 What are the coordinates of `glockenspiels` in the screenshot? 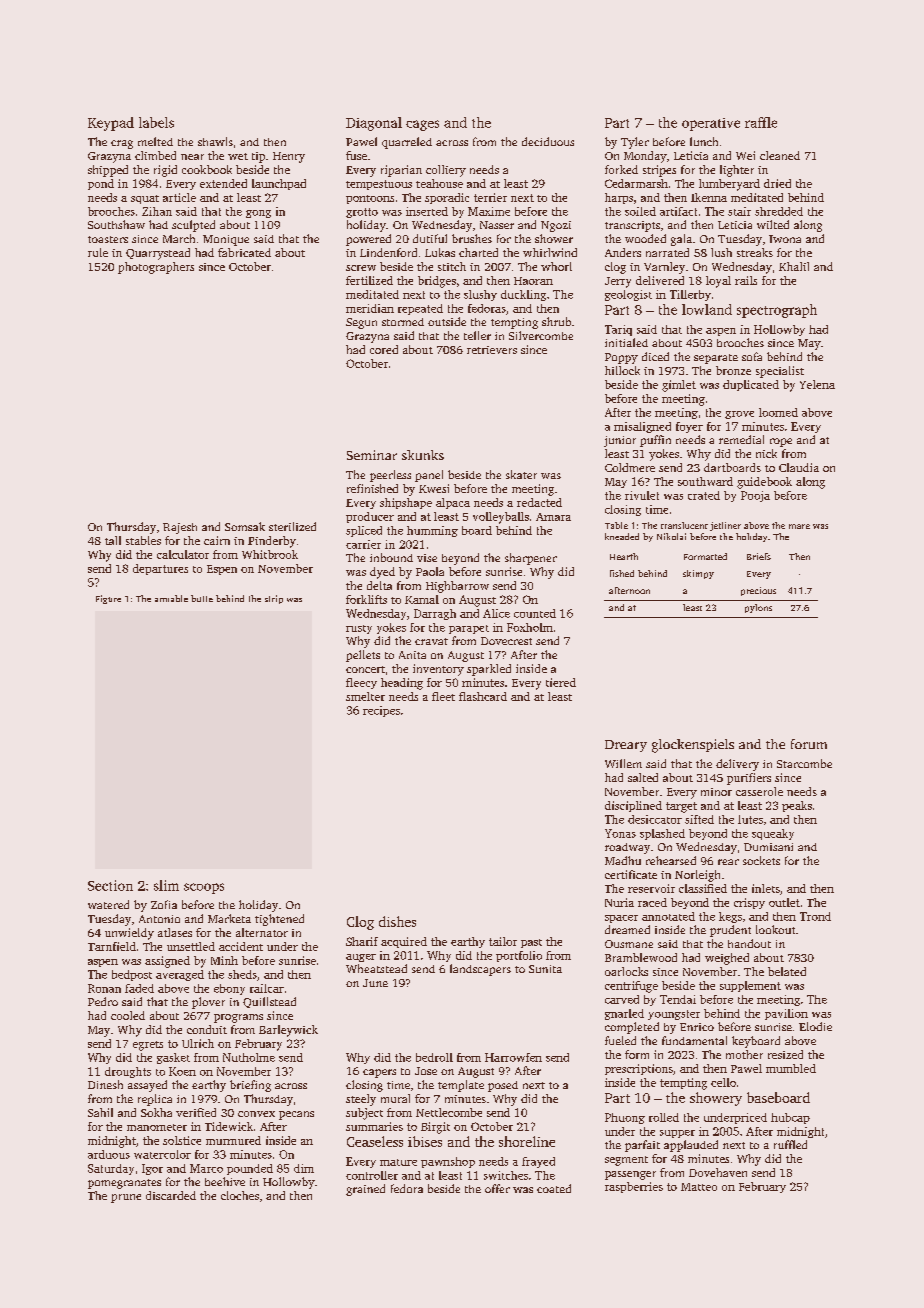 It's located at (693, 746).
